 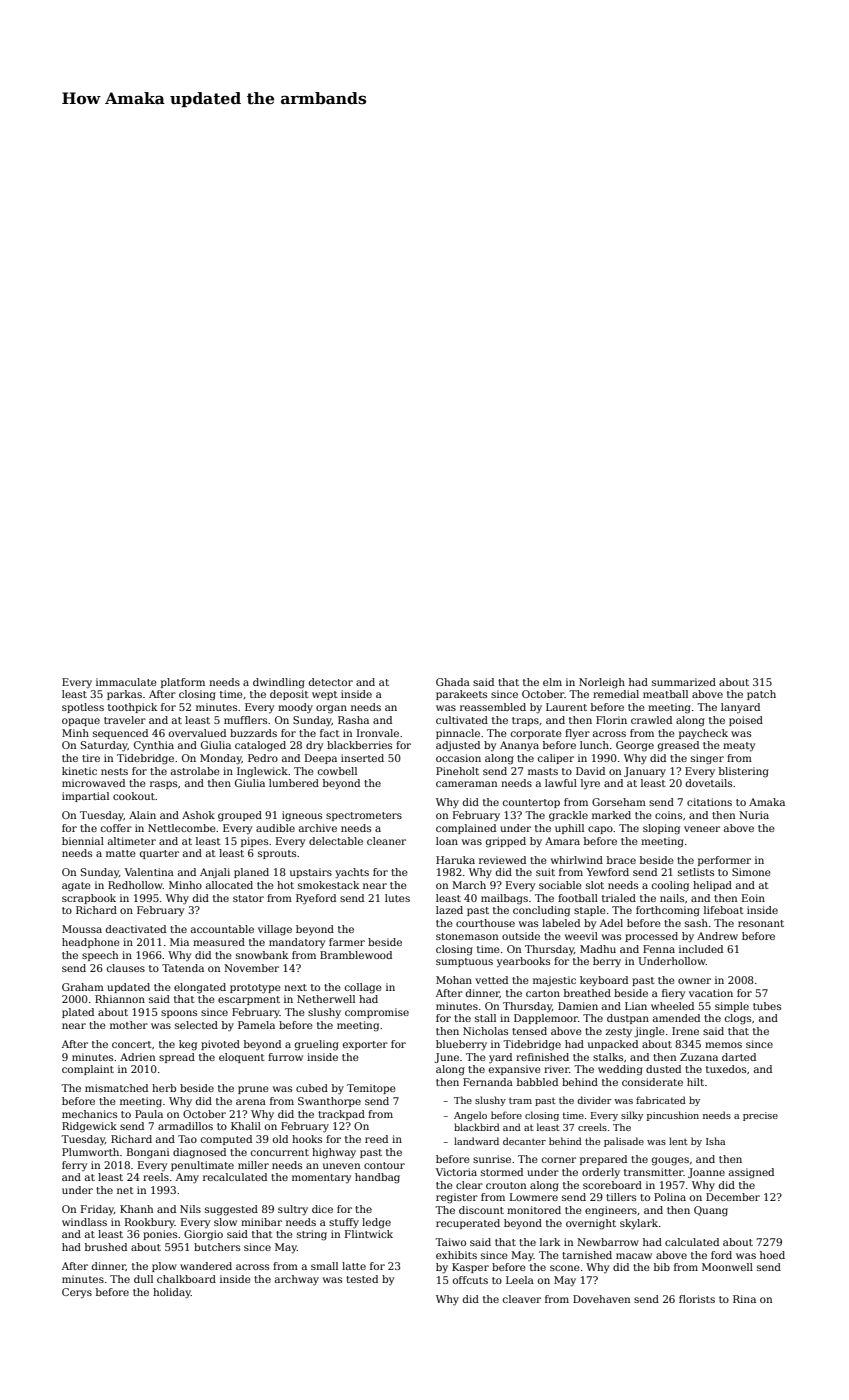 What do you see at coordinates (724, 861) in the screenshot?
I see `performer` at bounding box center [724, 861].
